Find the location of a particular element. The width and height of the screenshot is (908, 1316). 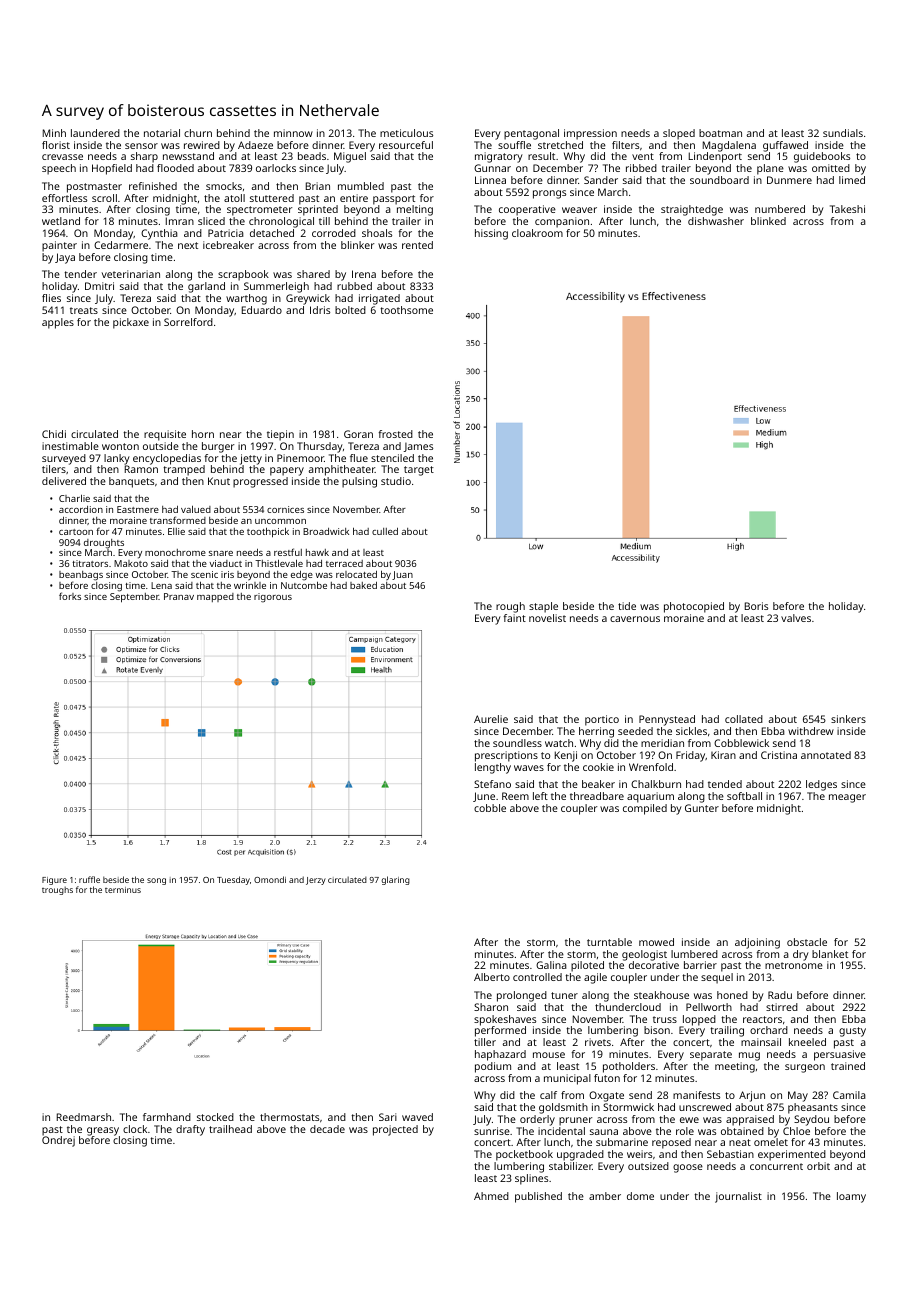

pentagonal is located at coordinates (531, 134).
